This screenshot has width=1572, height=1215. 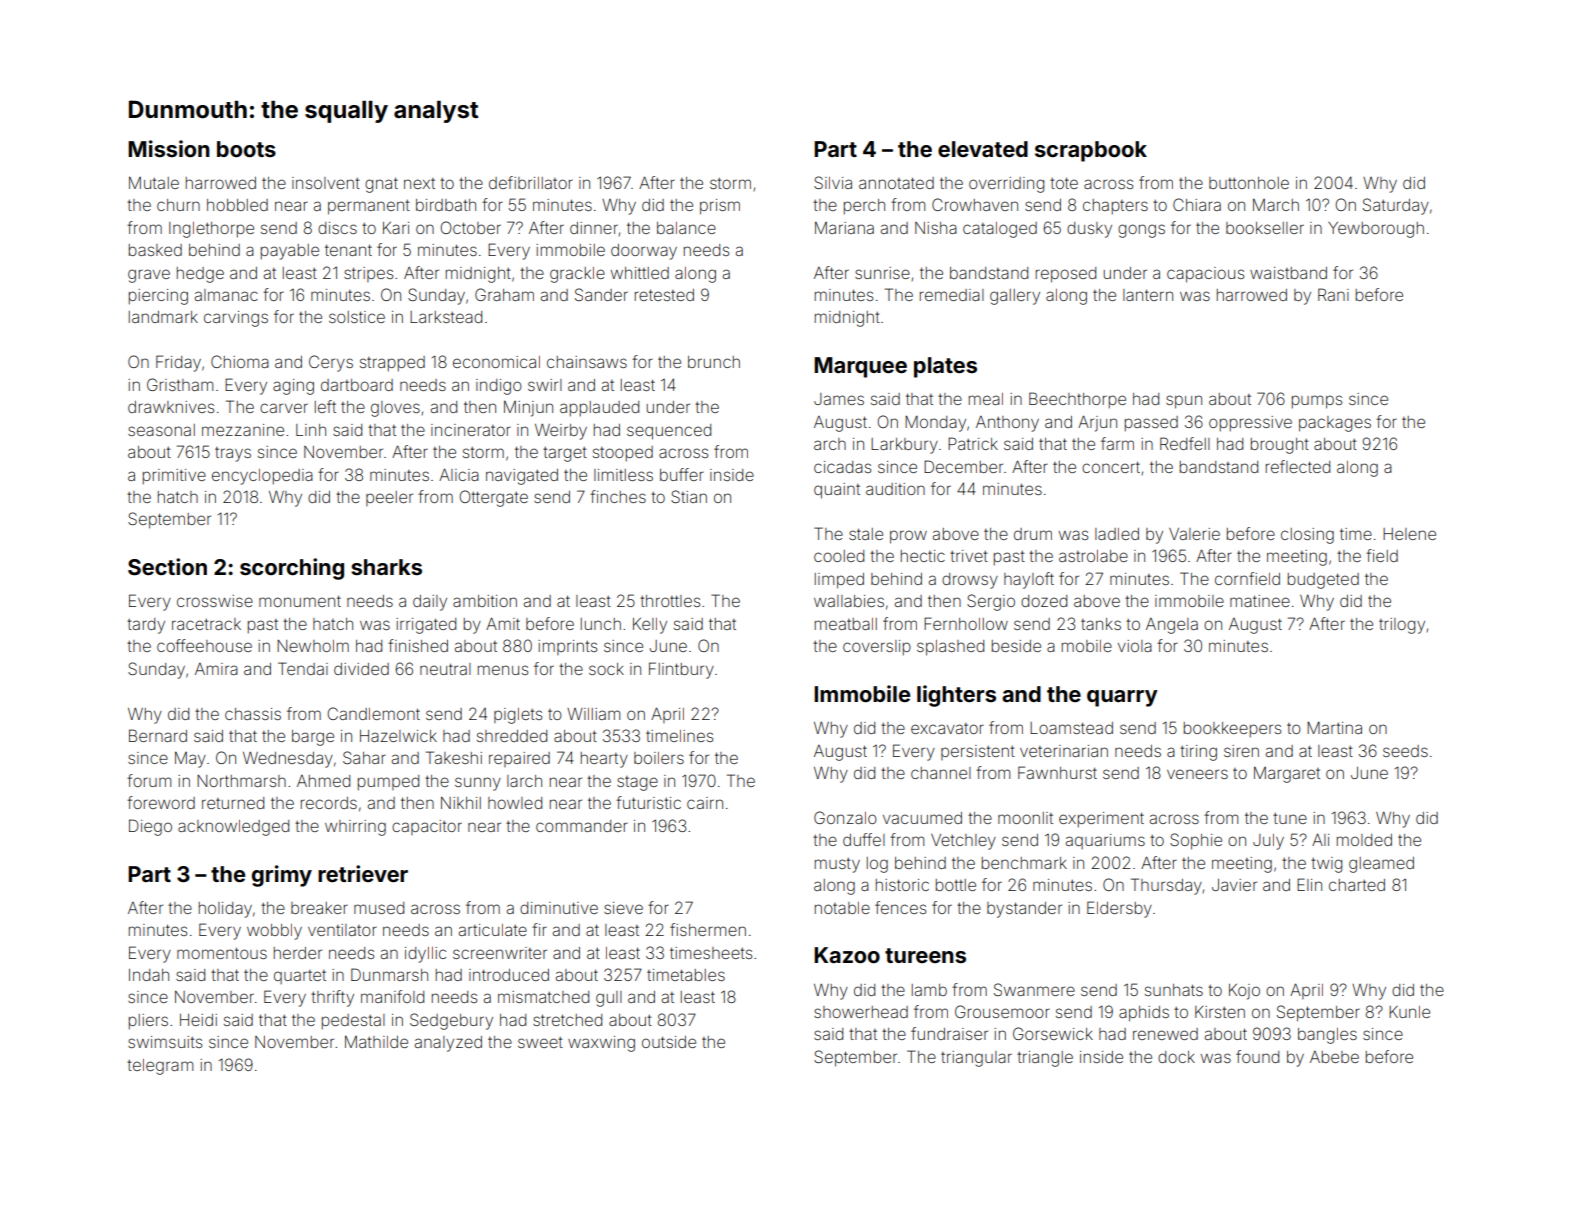 I want to click on Mission, so click(x=169, y=148).
